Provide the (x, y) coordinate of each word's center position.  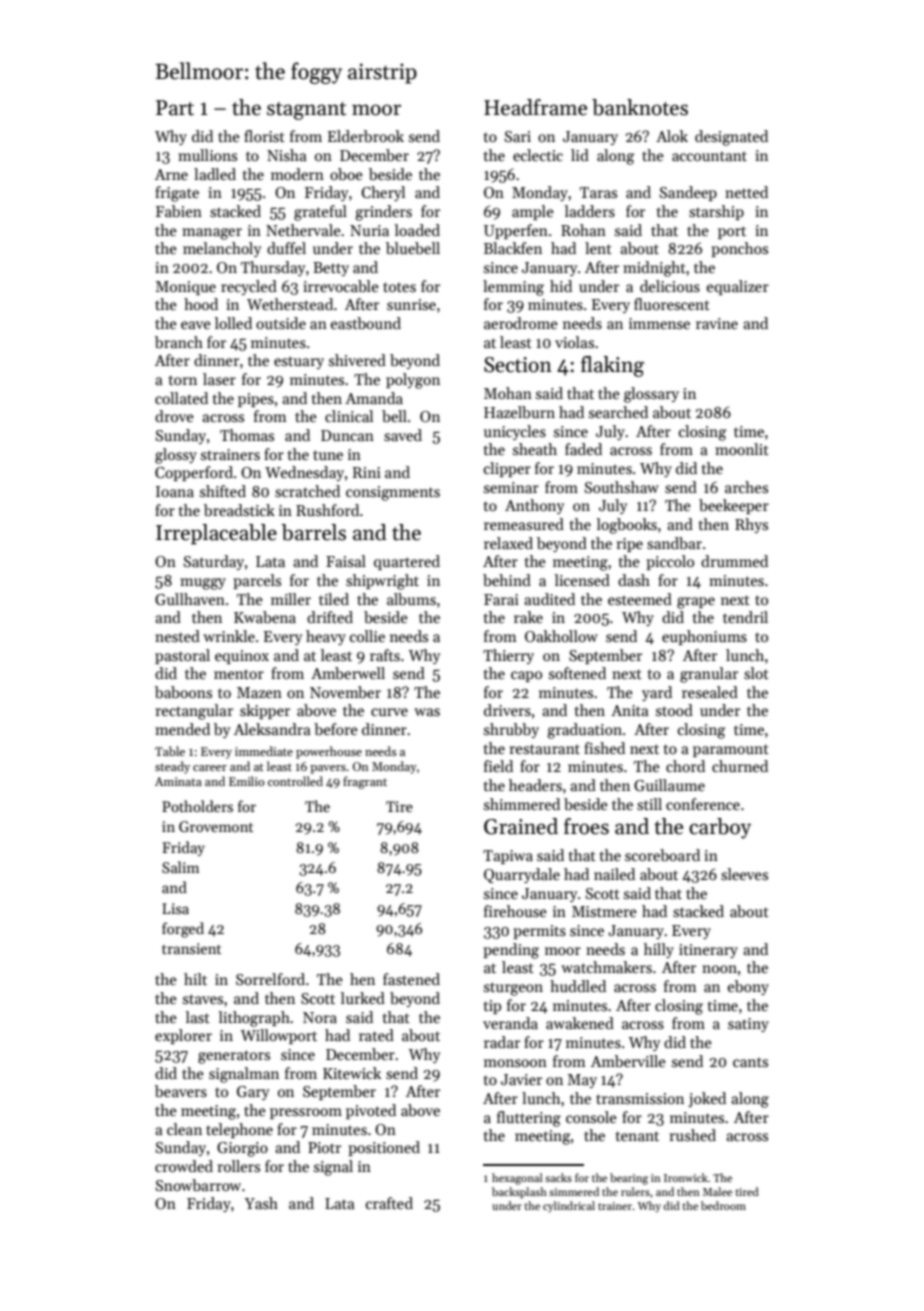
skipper (265, 711)
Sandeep (688, 193)
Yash (261, 1203)
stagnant (306, 111)
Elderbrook (366, 136)
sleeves (744, 874)
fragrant (365, 782)
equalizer (738, 287)
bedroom (723, 1205)
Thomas (247, 435)
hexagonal (517, 1179)
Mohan (508, 393)
